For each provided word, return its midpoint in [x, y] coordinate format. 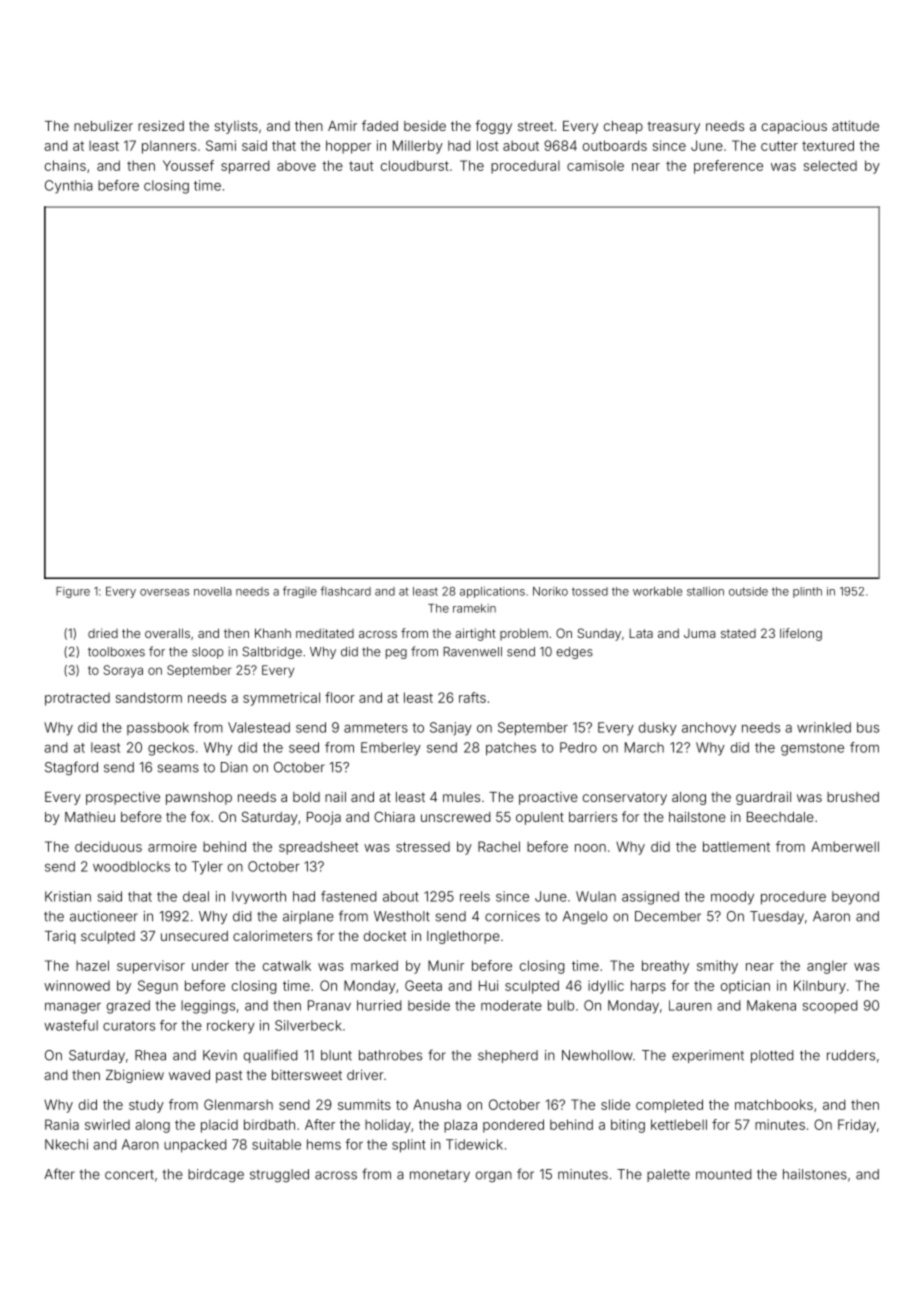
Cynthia [69, 187]
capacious [794, 127]
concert [129, 1175]
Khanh [273, 633]
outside [748, 591]
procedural [525, 167]
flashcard [345, 591]
